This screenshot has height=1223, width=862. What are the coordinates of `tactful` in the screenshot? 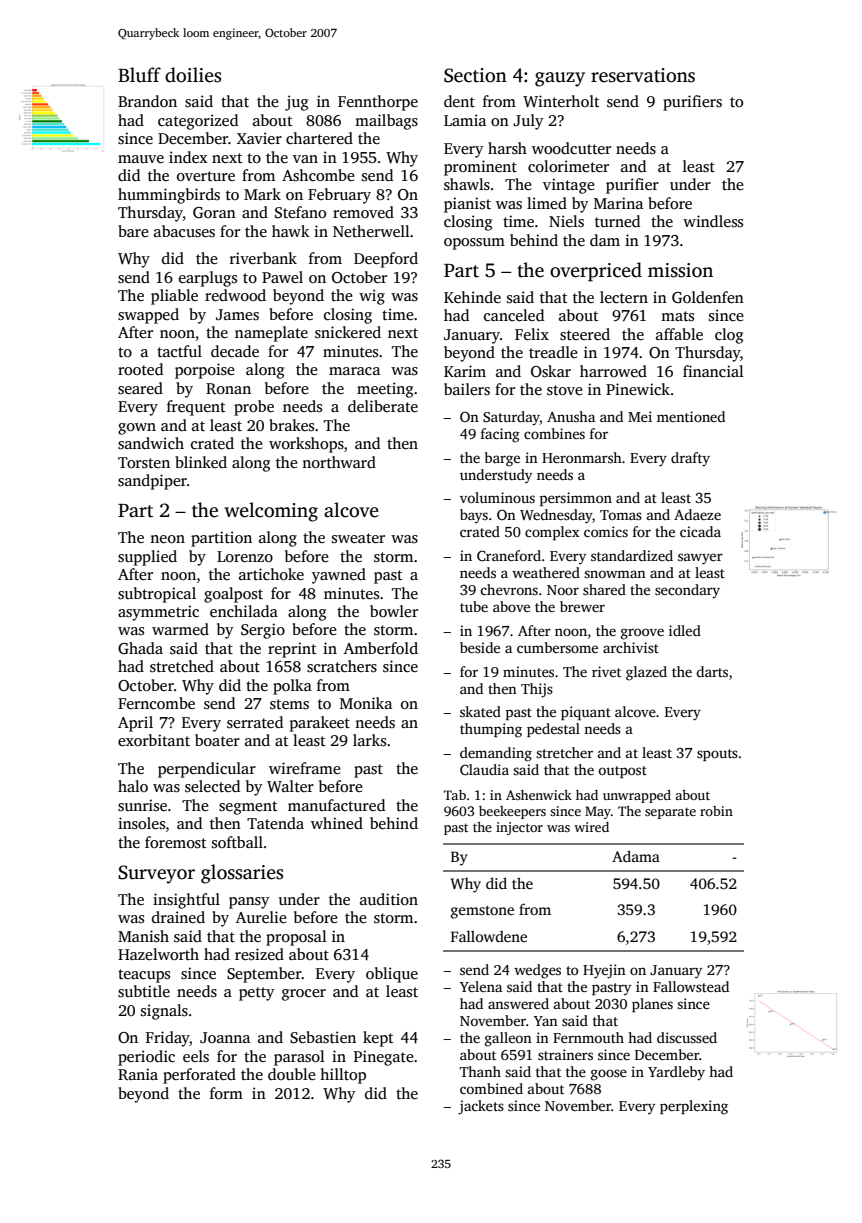 It's located at (179, 351).
